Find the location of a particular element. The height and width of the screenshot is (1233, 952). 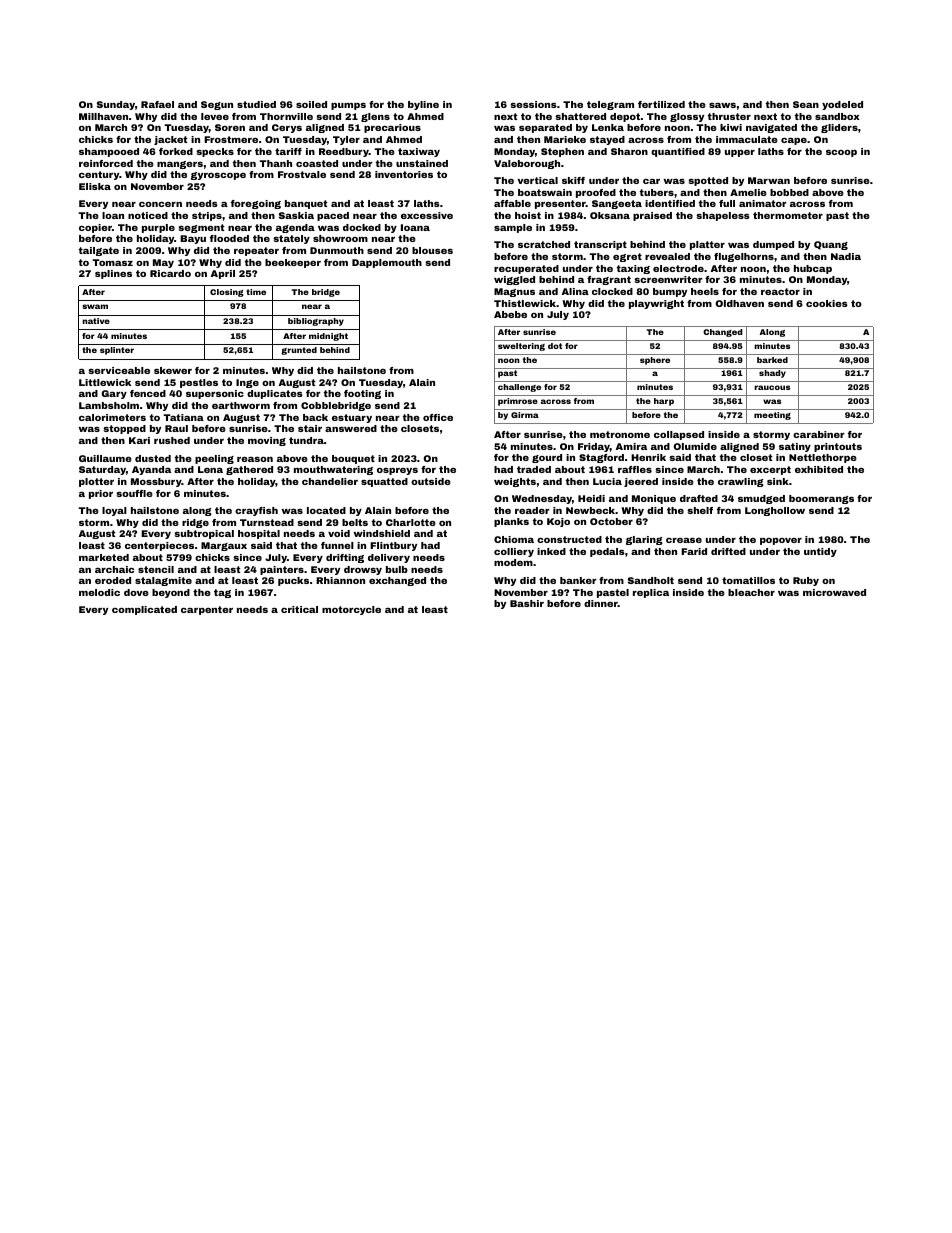

cape is located at coordinates (794, 141).
